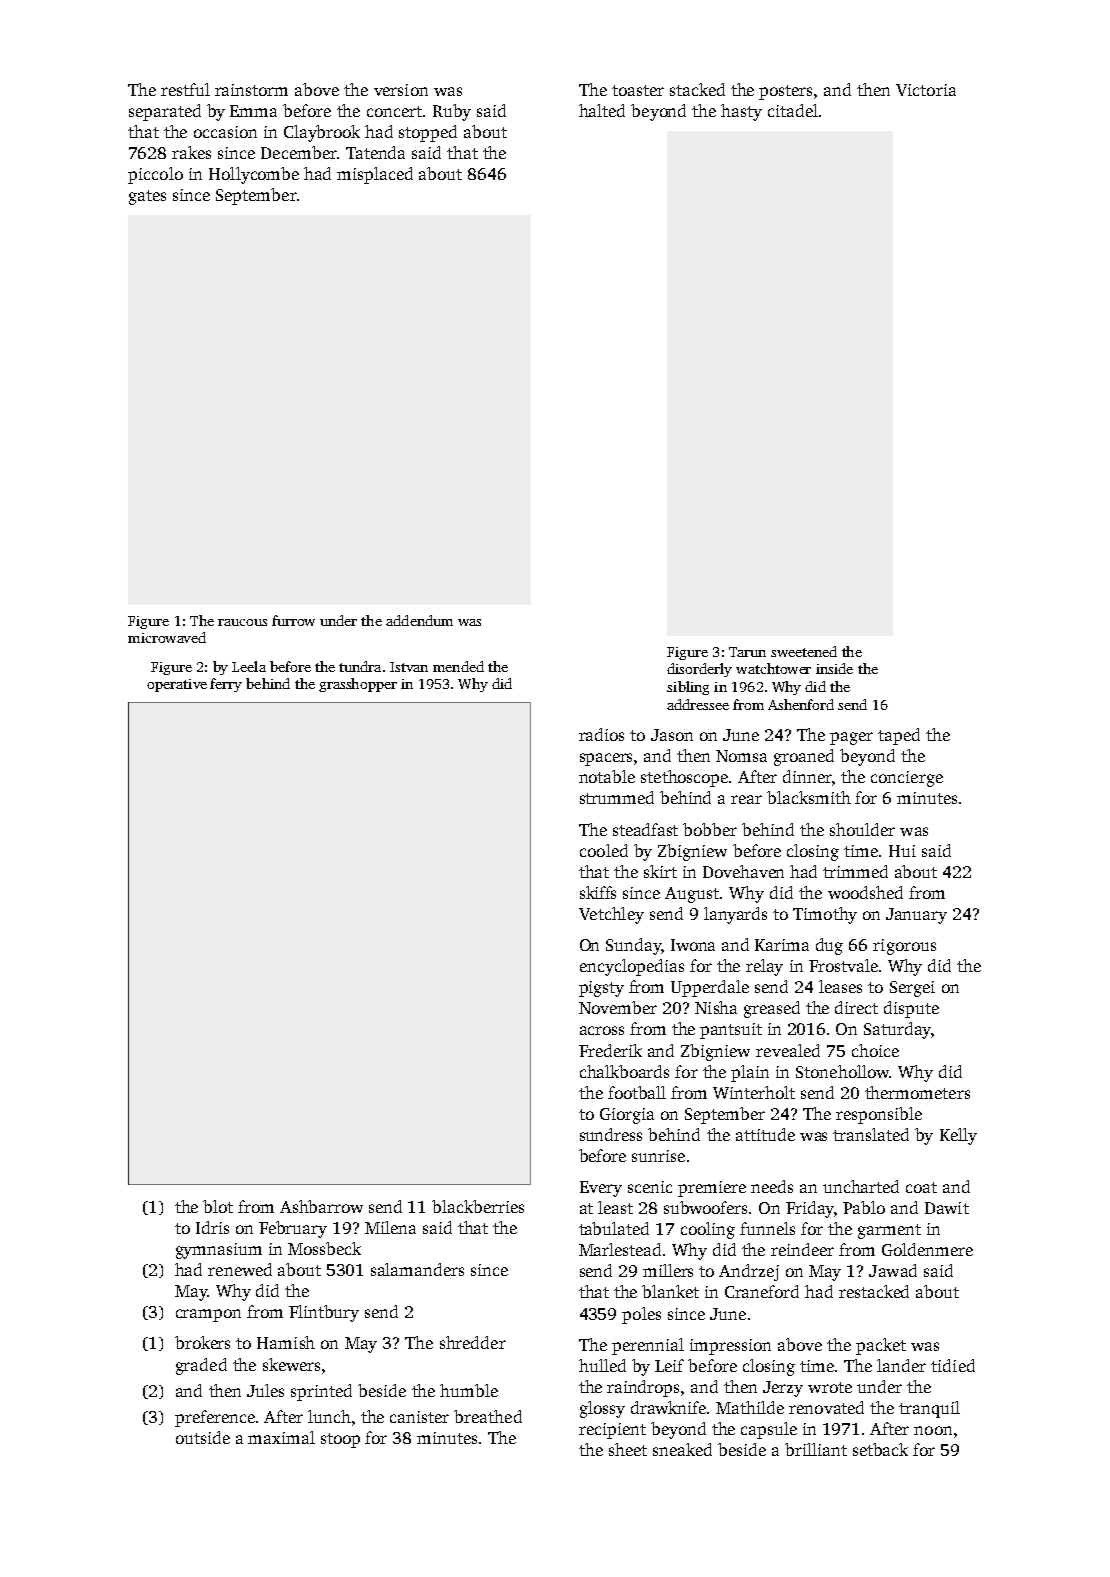 Image resolution: width=1110 pixels, height=1577 pixels. Describe the element at coordinates (321, 1206) in the screenshot. I see `Ashbarrow` at that location.
